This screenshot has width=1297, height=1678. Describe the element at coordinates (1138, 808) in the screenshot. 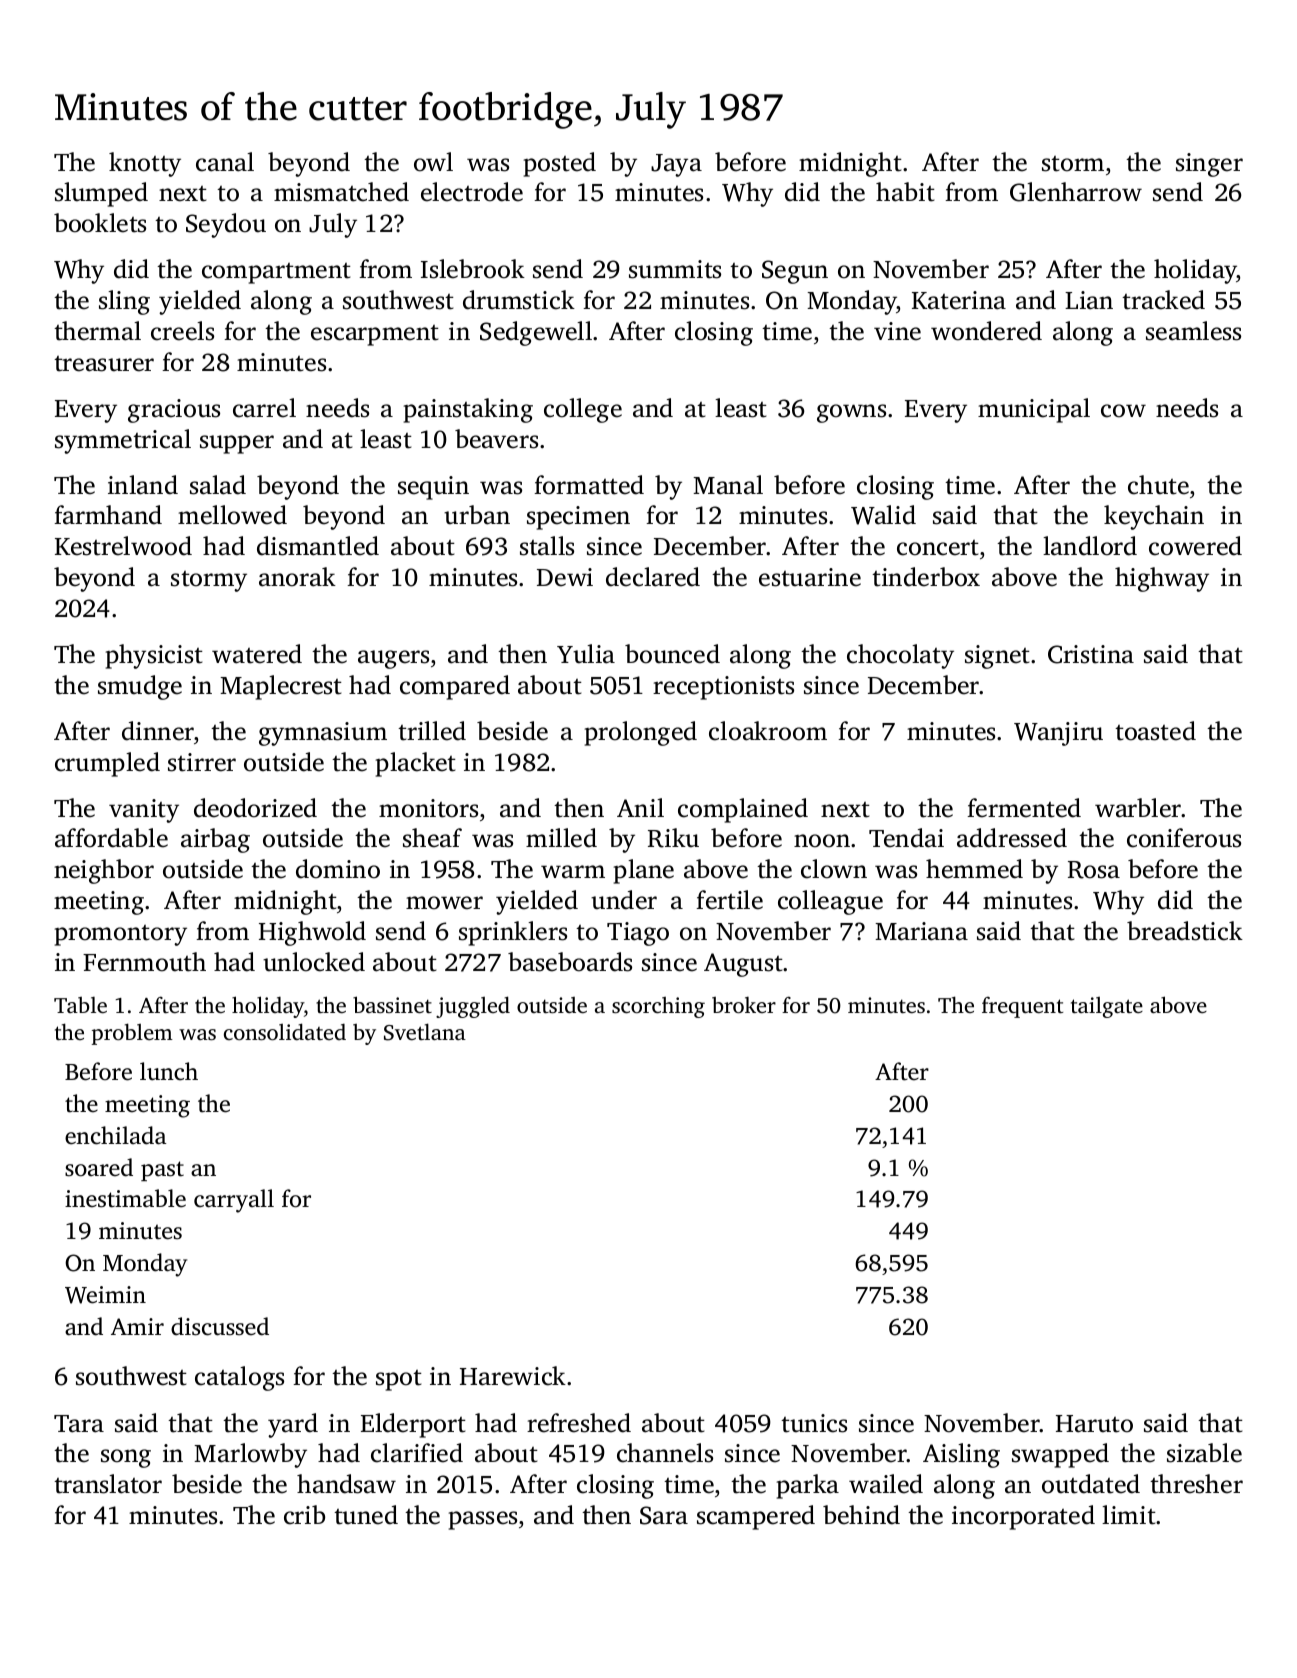

I see `warbler` at that location.
